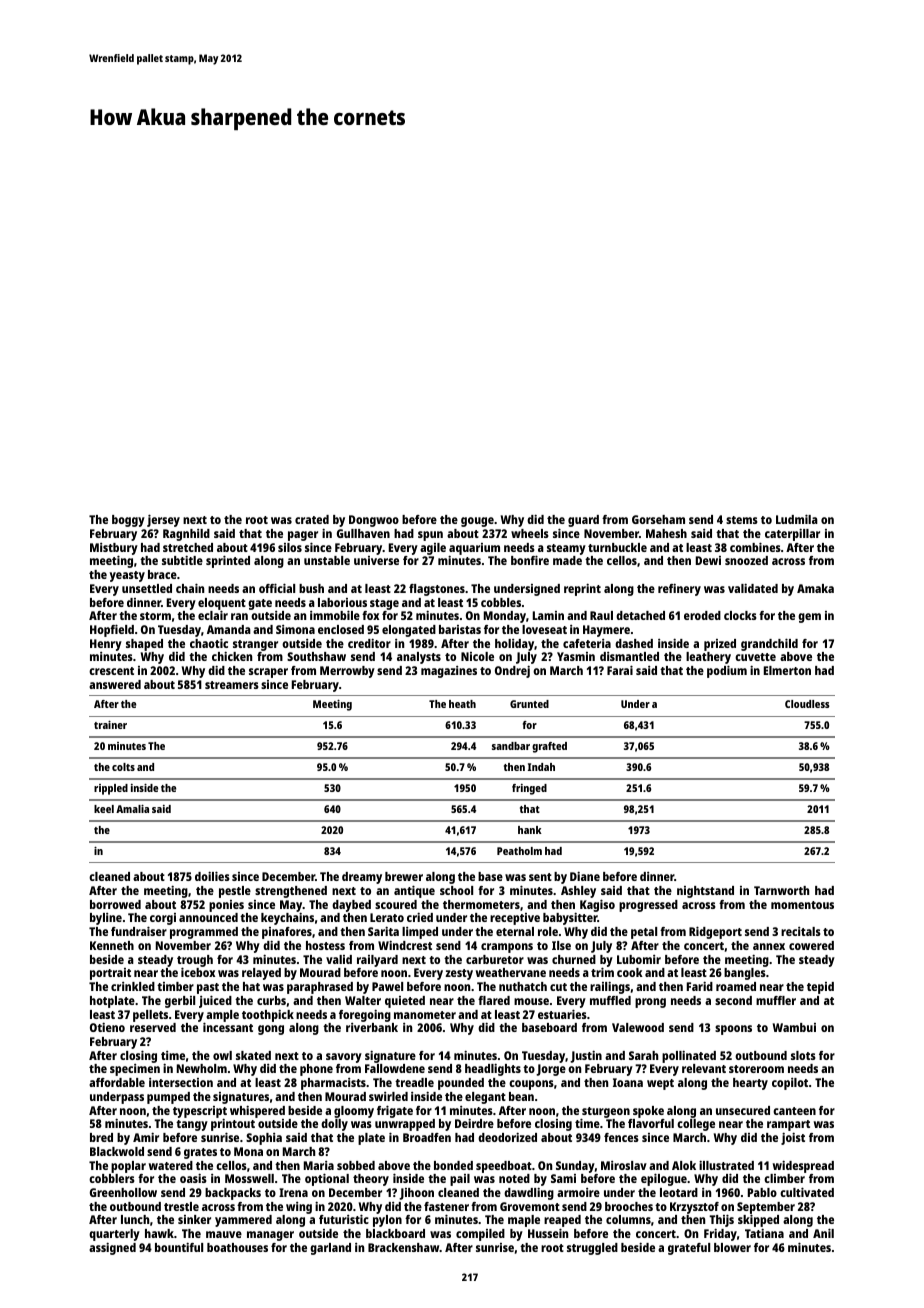  Describe the element at coordinates (658, 519) in the screenshot. I see `Gorseham` at that location.
